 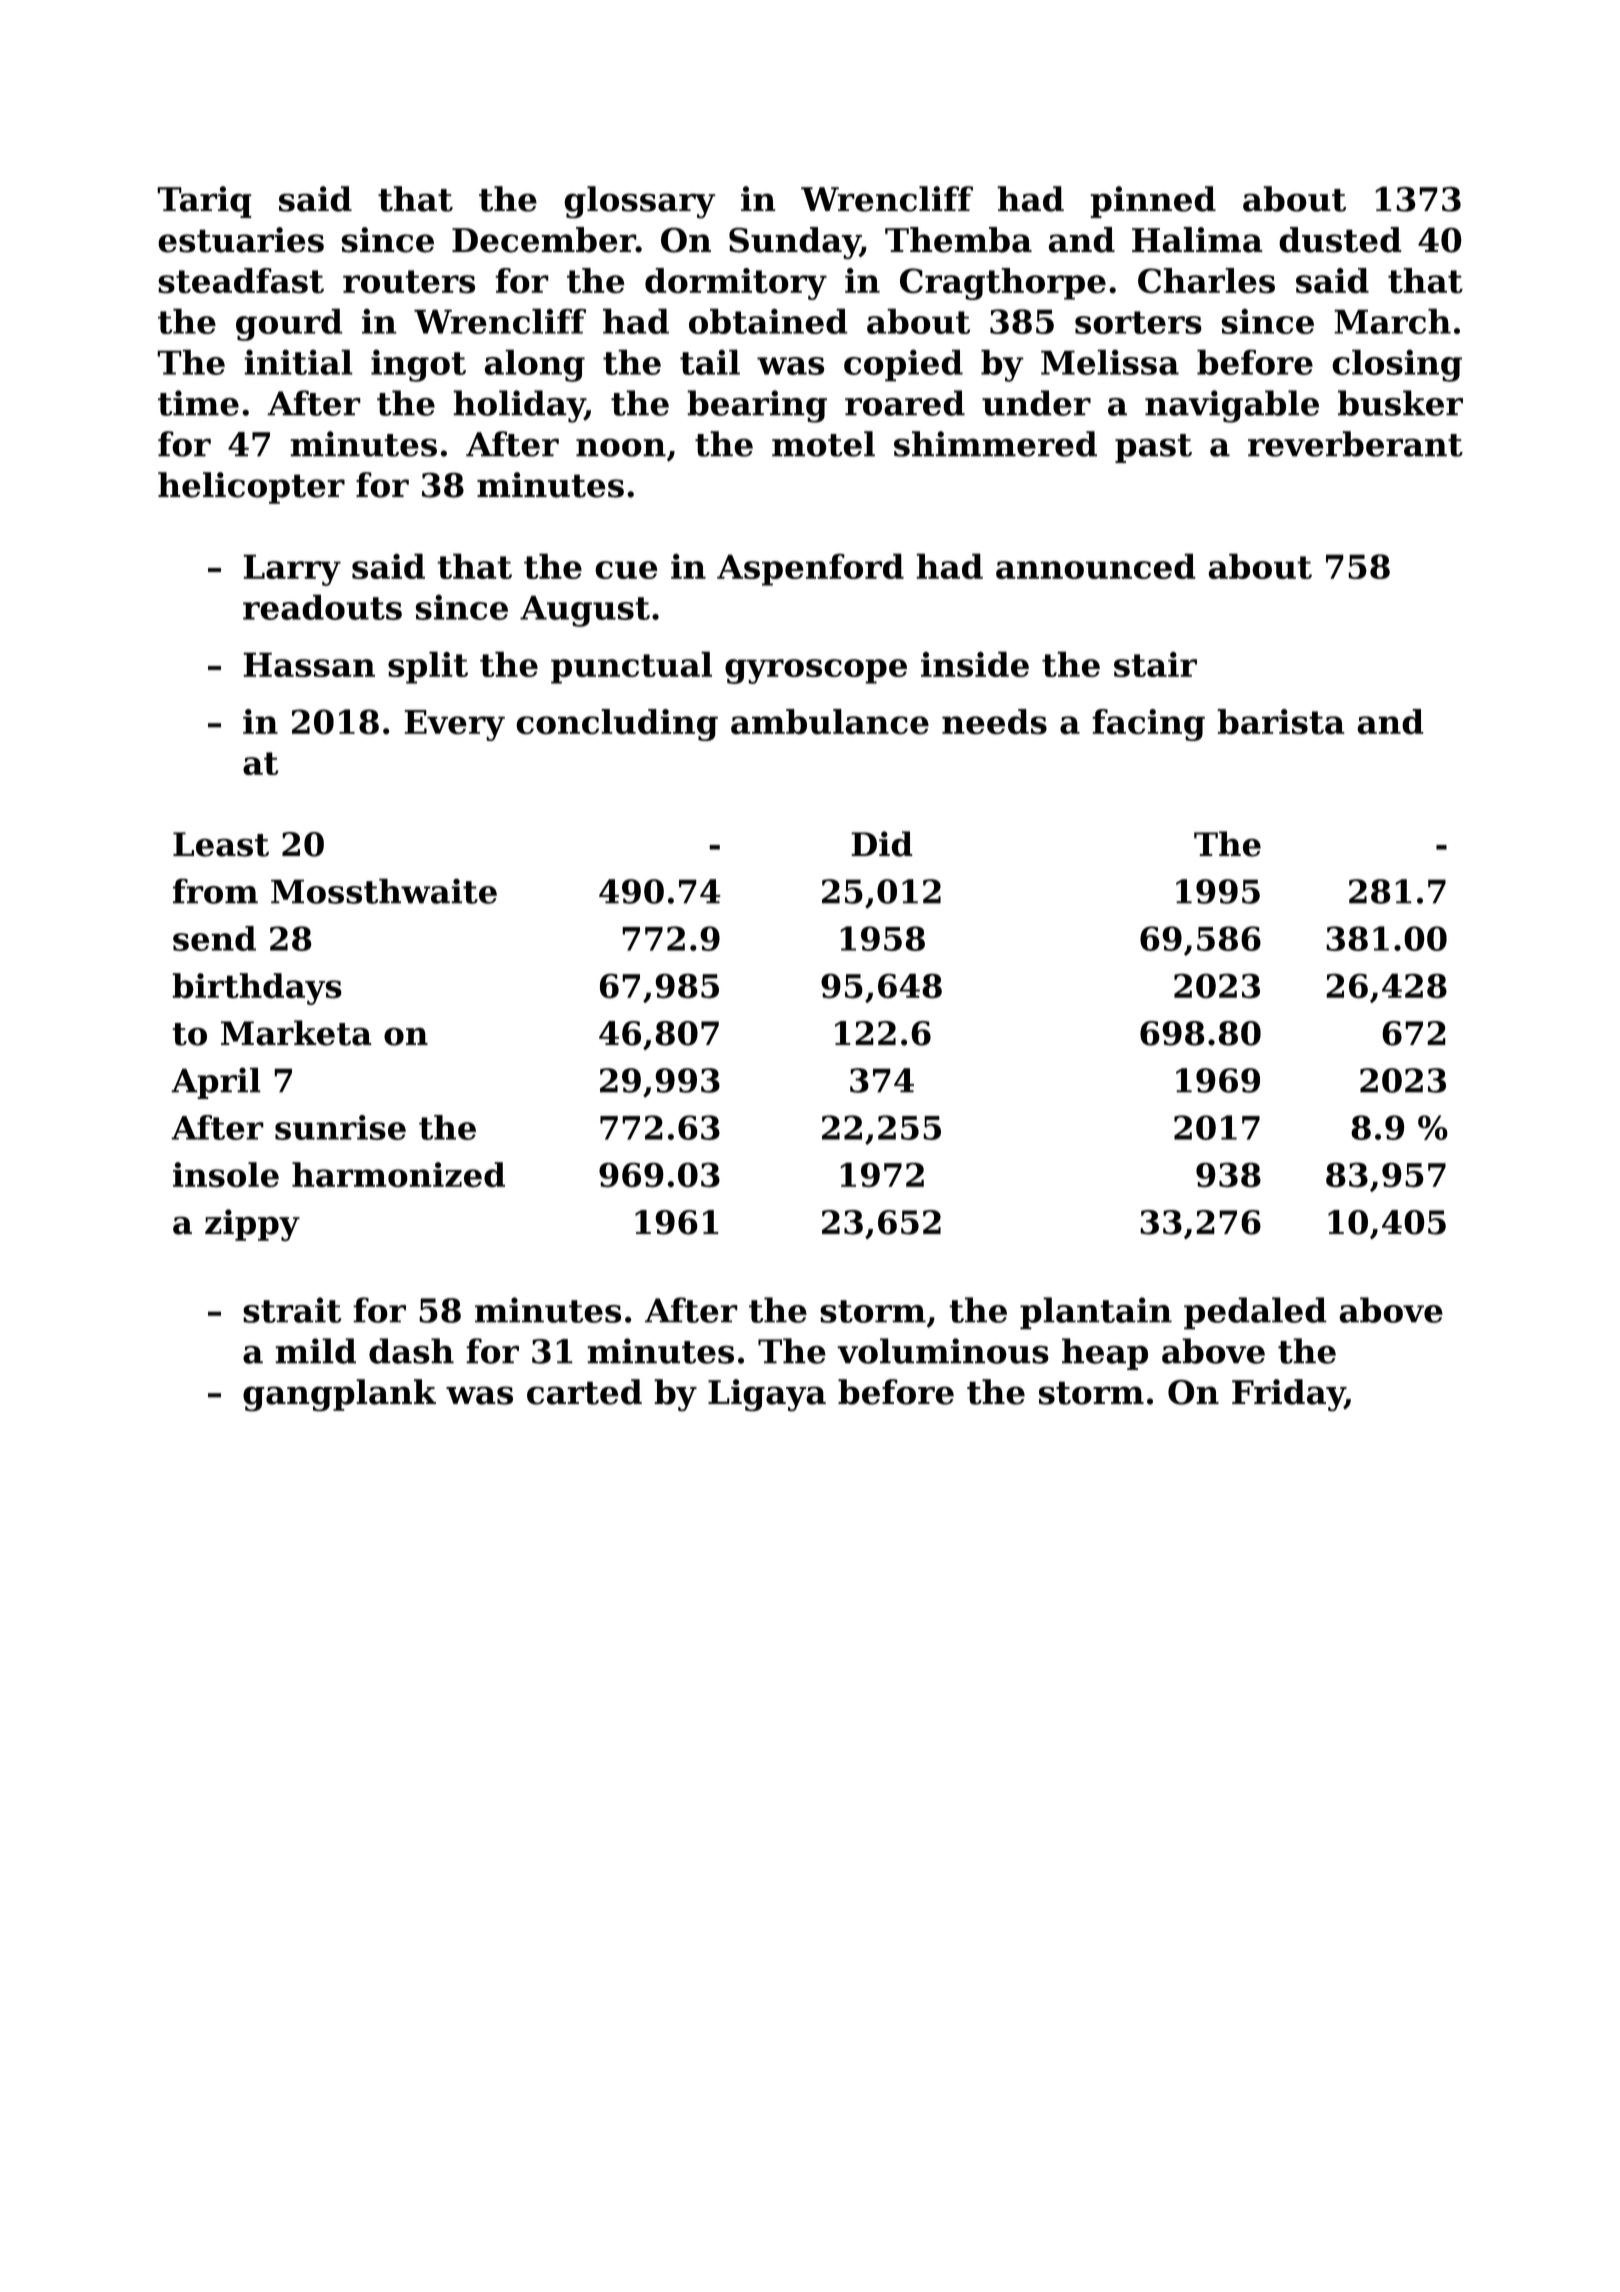 What do you see at coordinates (309, 664) in the screenshot?
I see `Hassan` at bounding box center [309, 664].
